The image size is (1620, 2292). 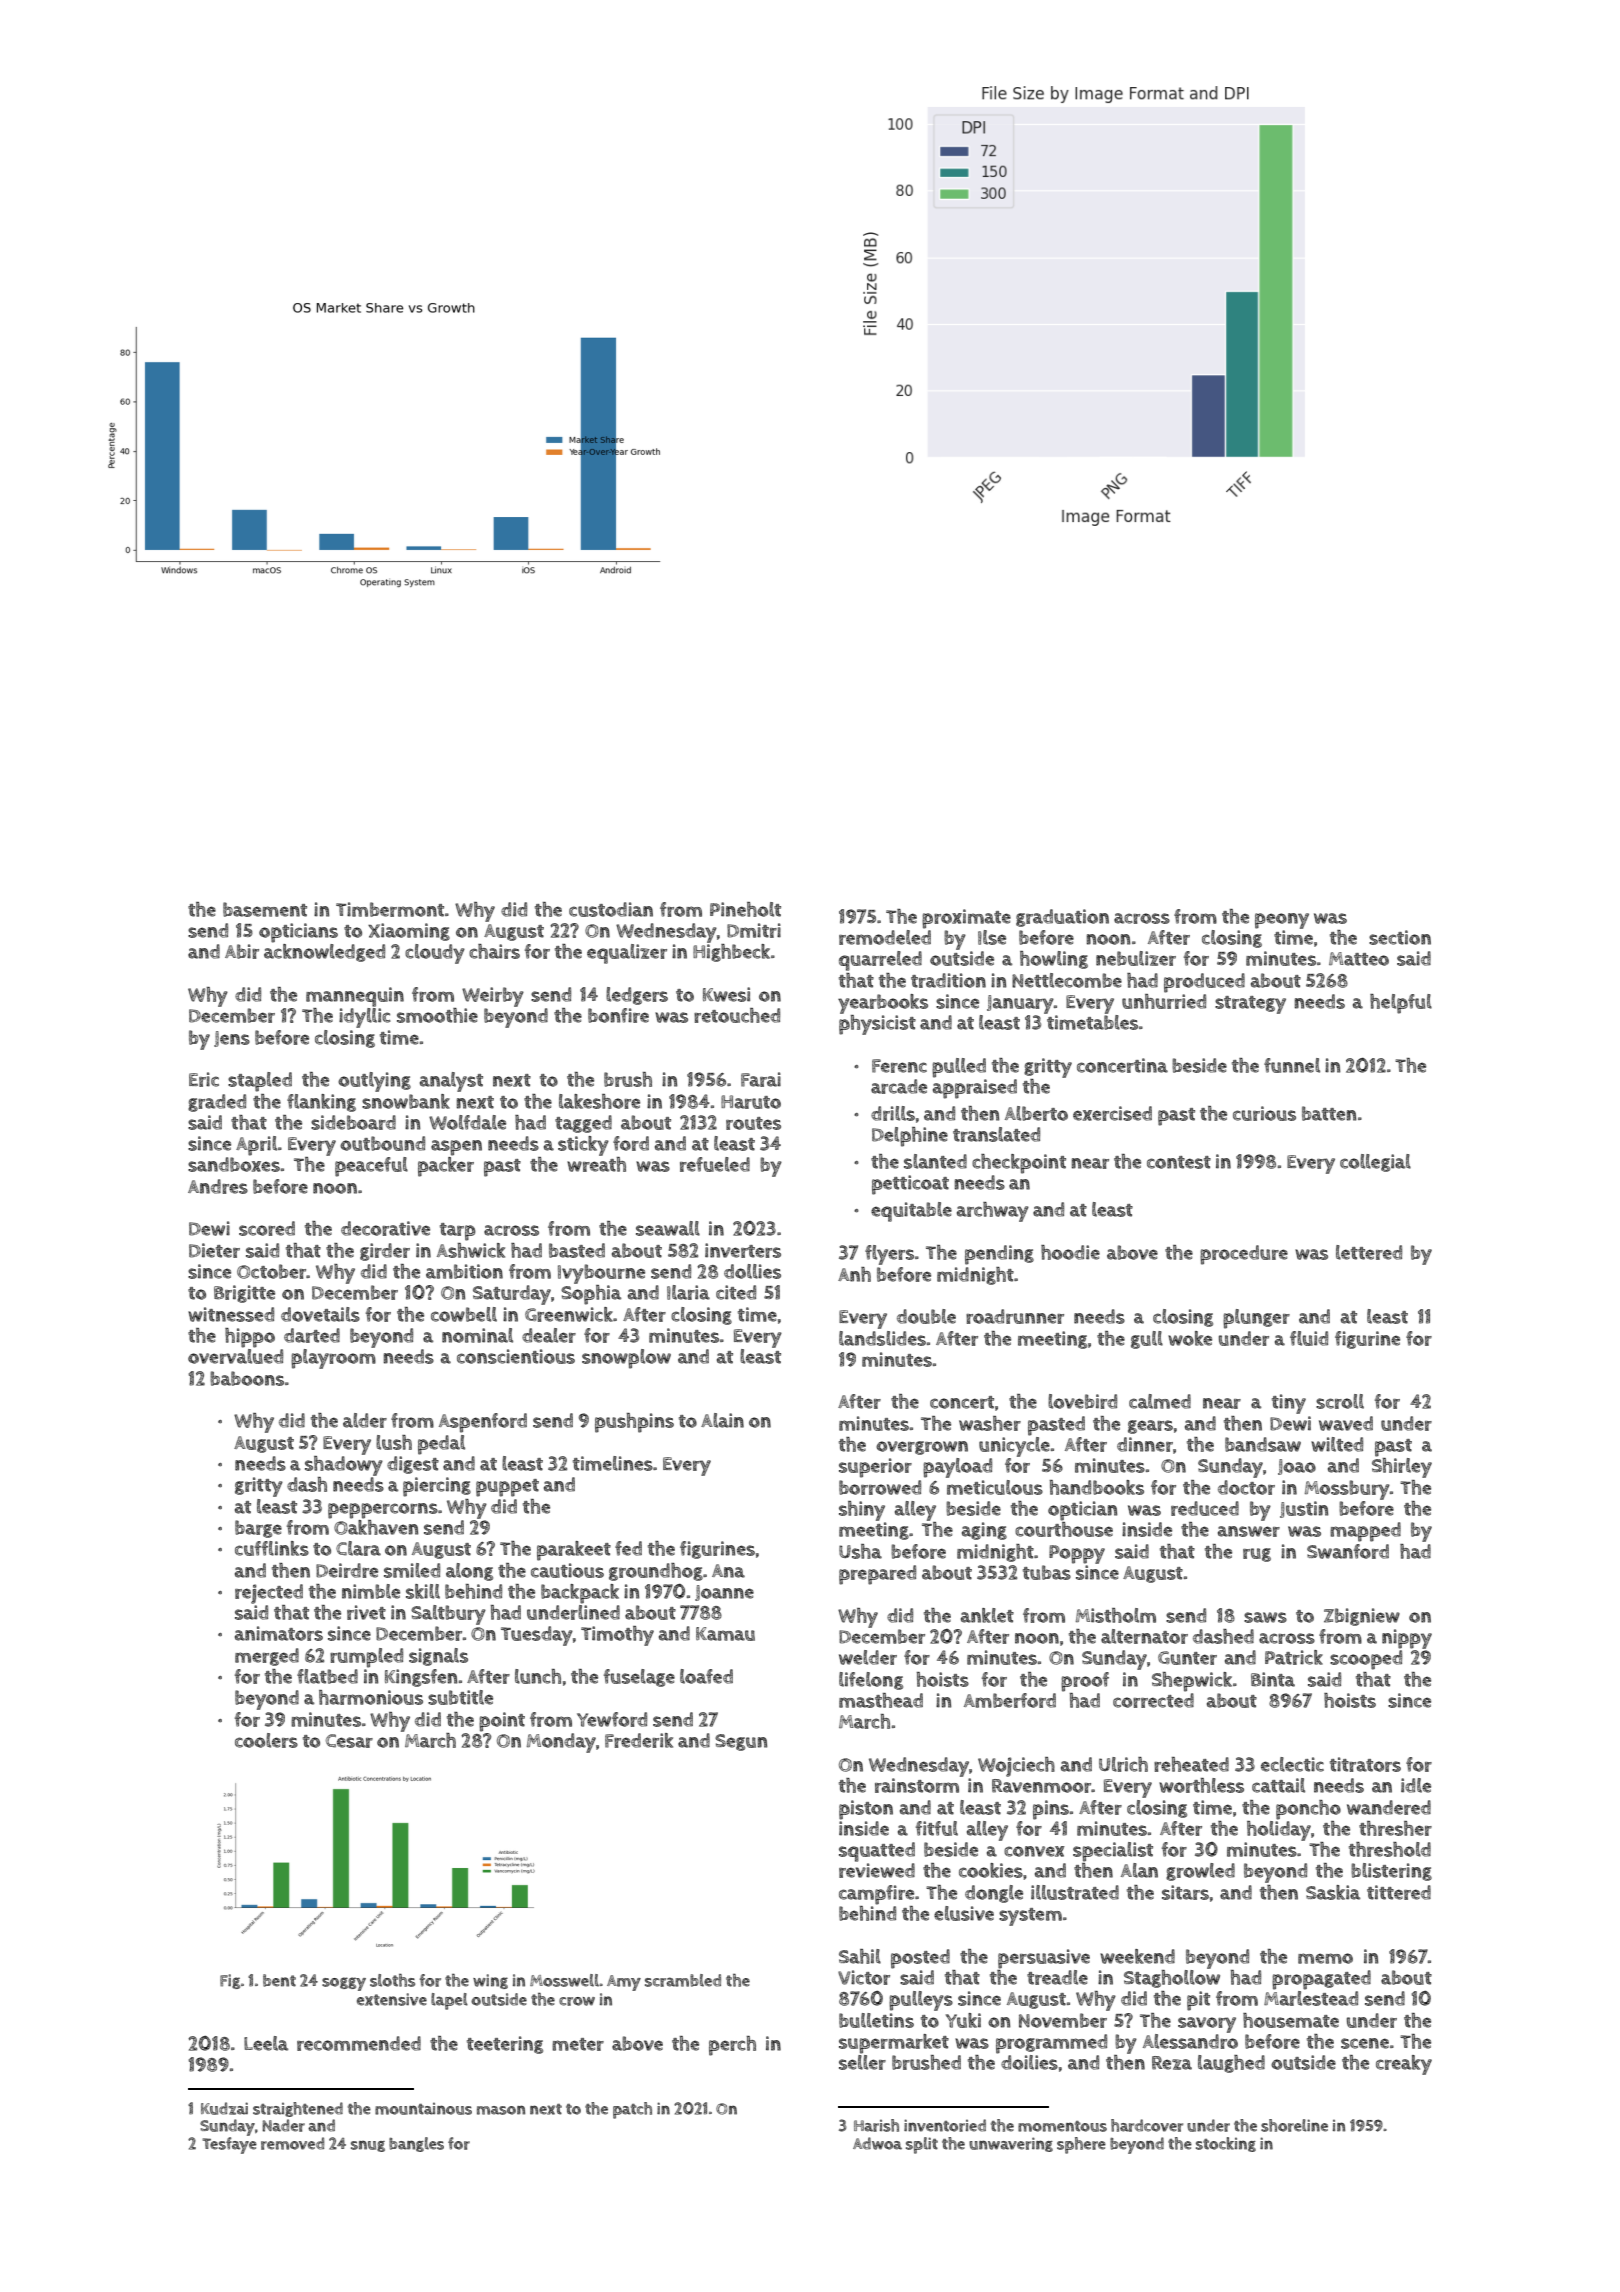 I want to click on scroll, so click(x=1340, y=1401).
